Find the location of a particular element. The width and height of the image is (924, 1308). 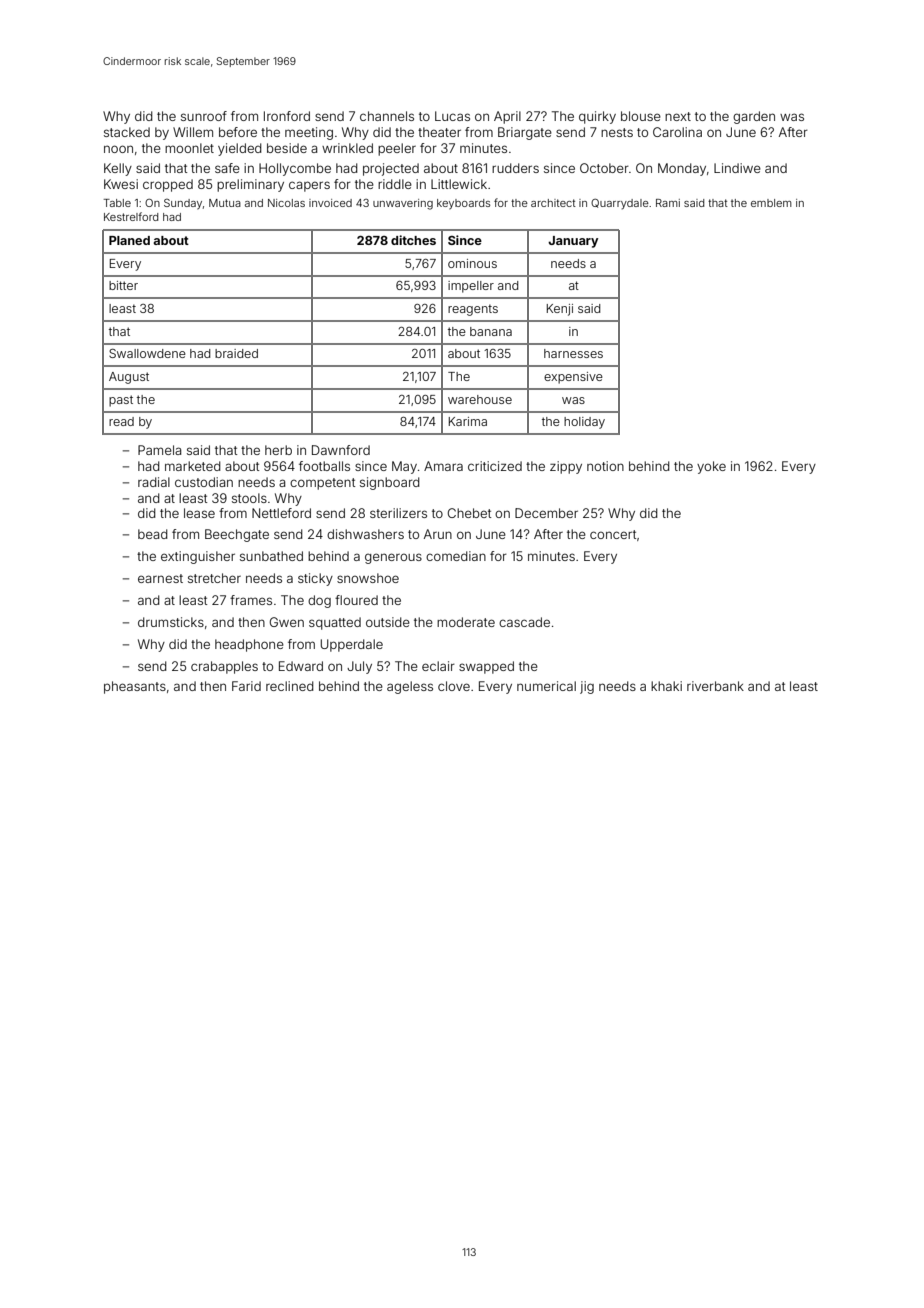

stacked is located at coordinates (127, 132).
